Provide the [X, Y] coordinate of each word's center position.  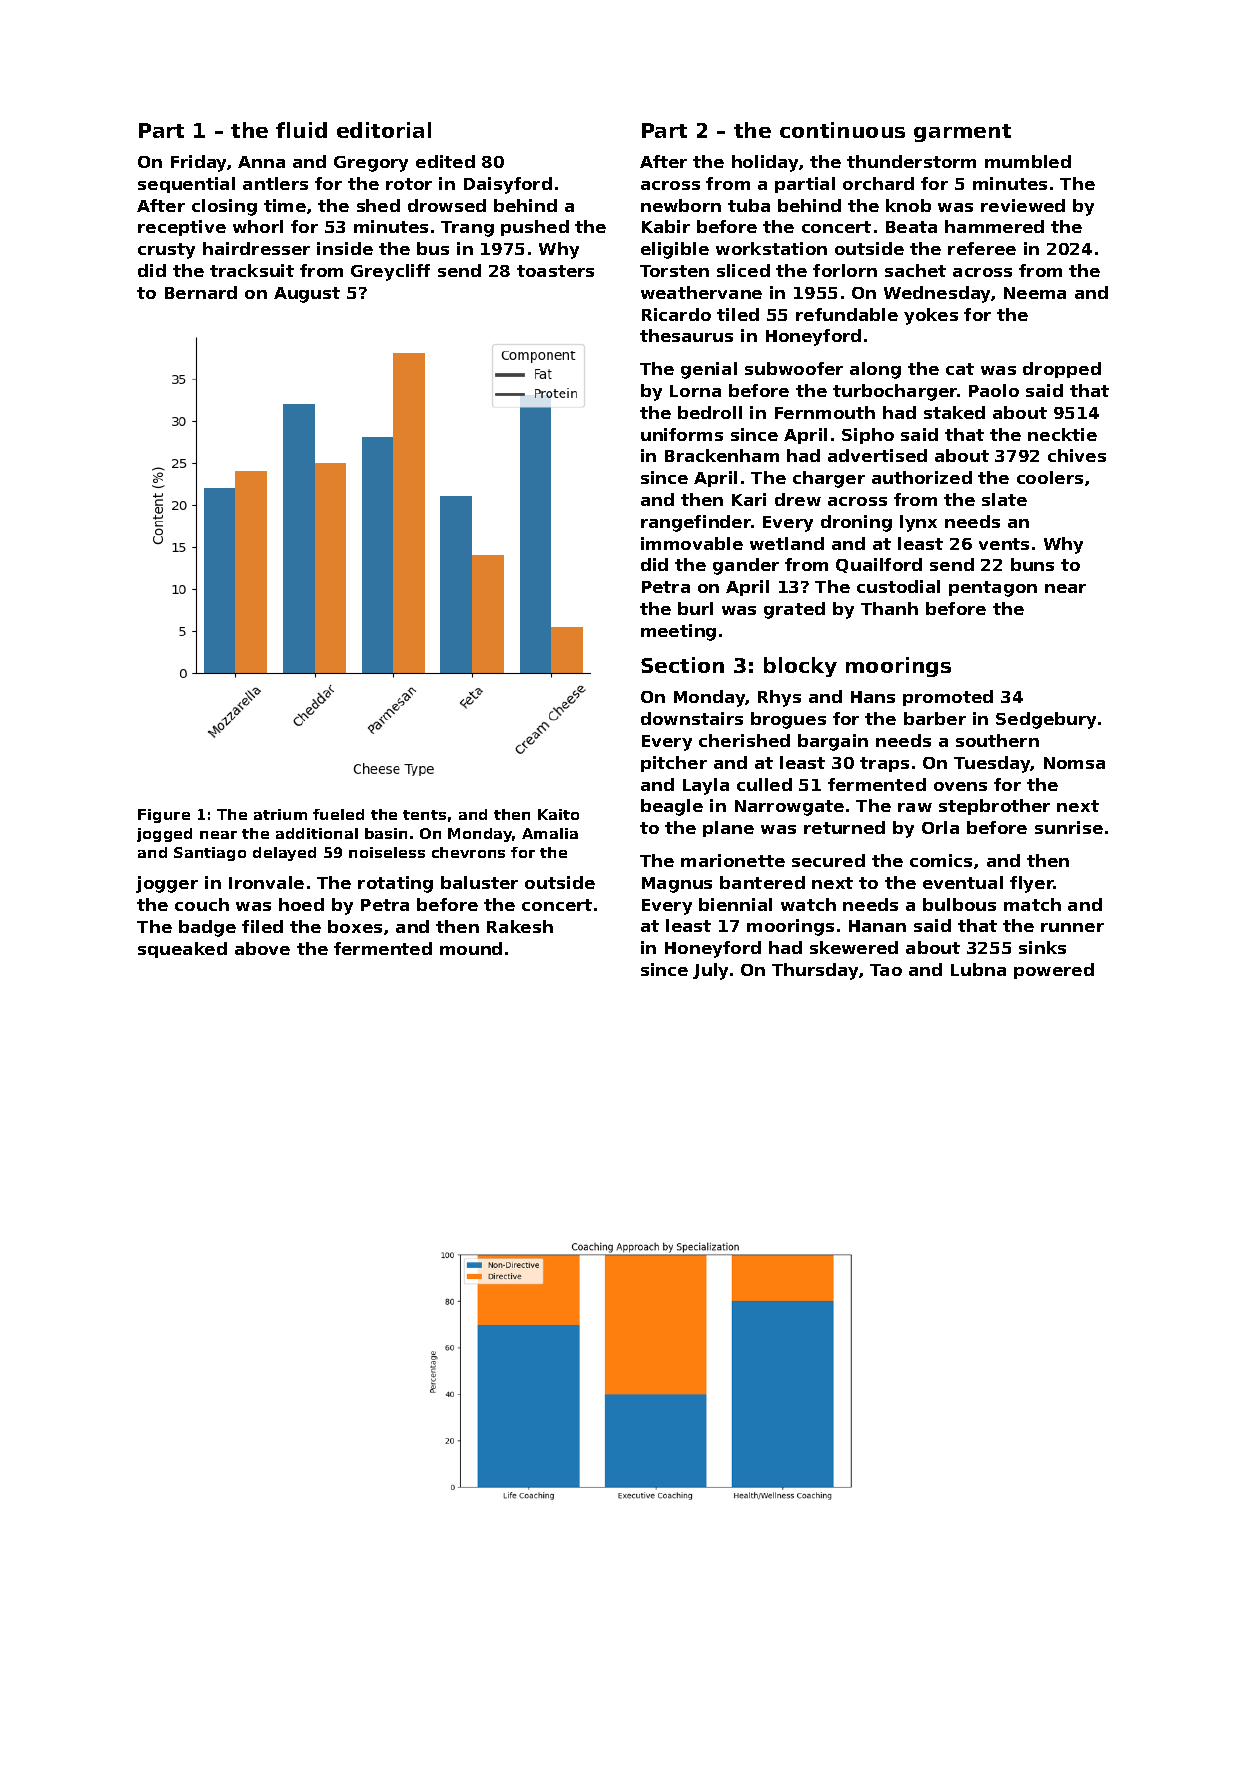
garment [962, 133]
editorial [384, 130]
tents [424, 815]
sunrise [1069, 827]
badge [207, 928]
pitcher [674, 764]
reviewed [1023, 205]
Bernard [201, 292]
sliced [743, 270]
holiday [765, 163]
